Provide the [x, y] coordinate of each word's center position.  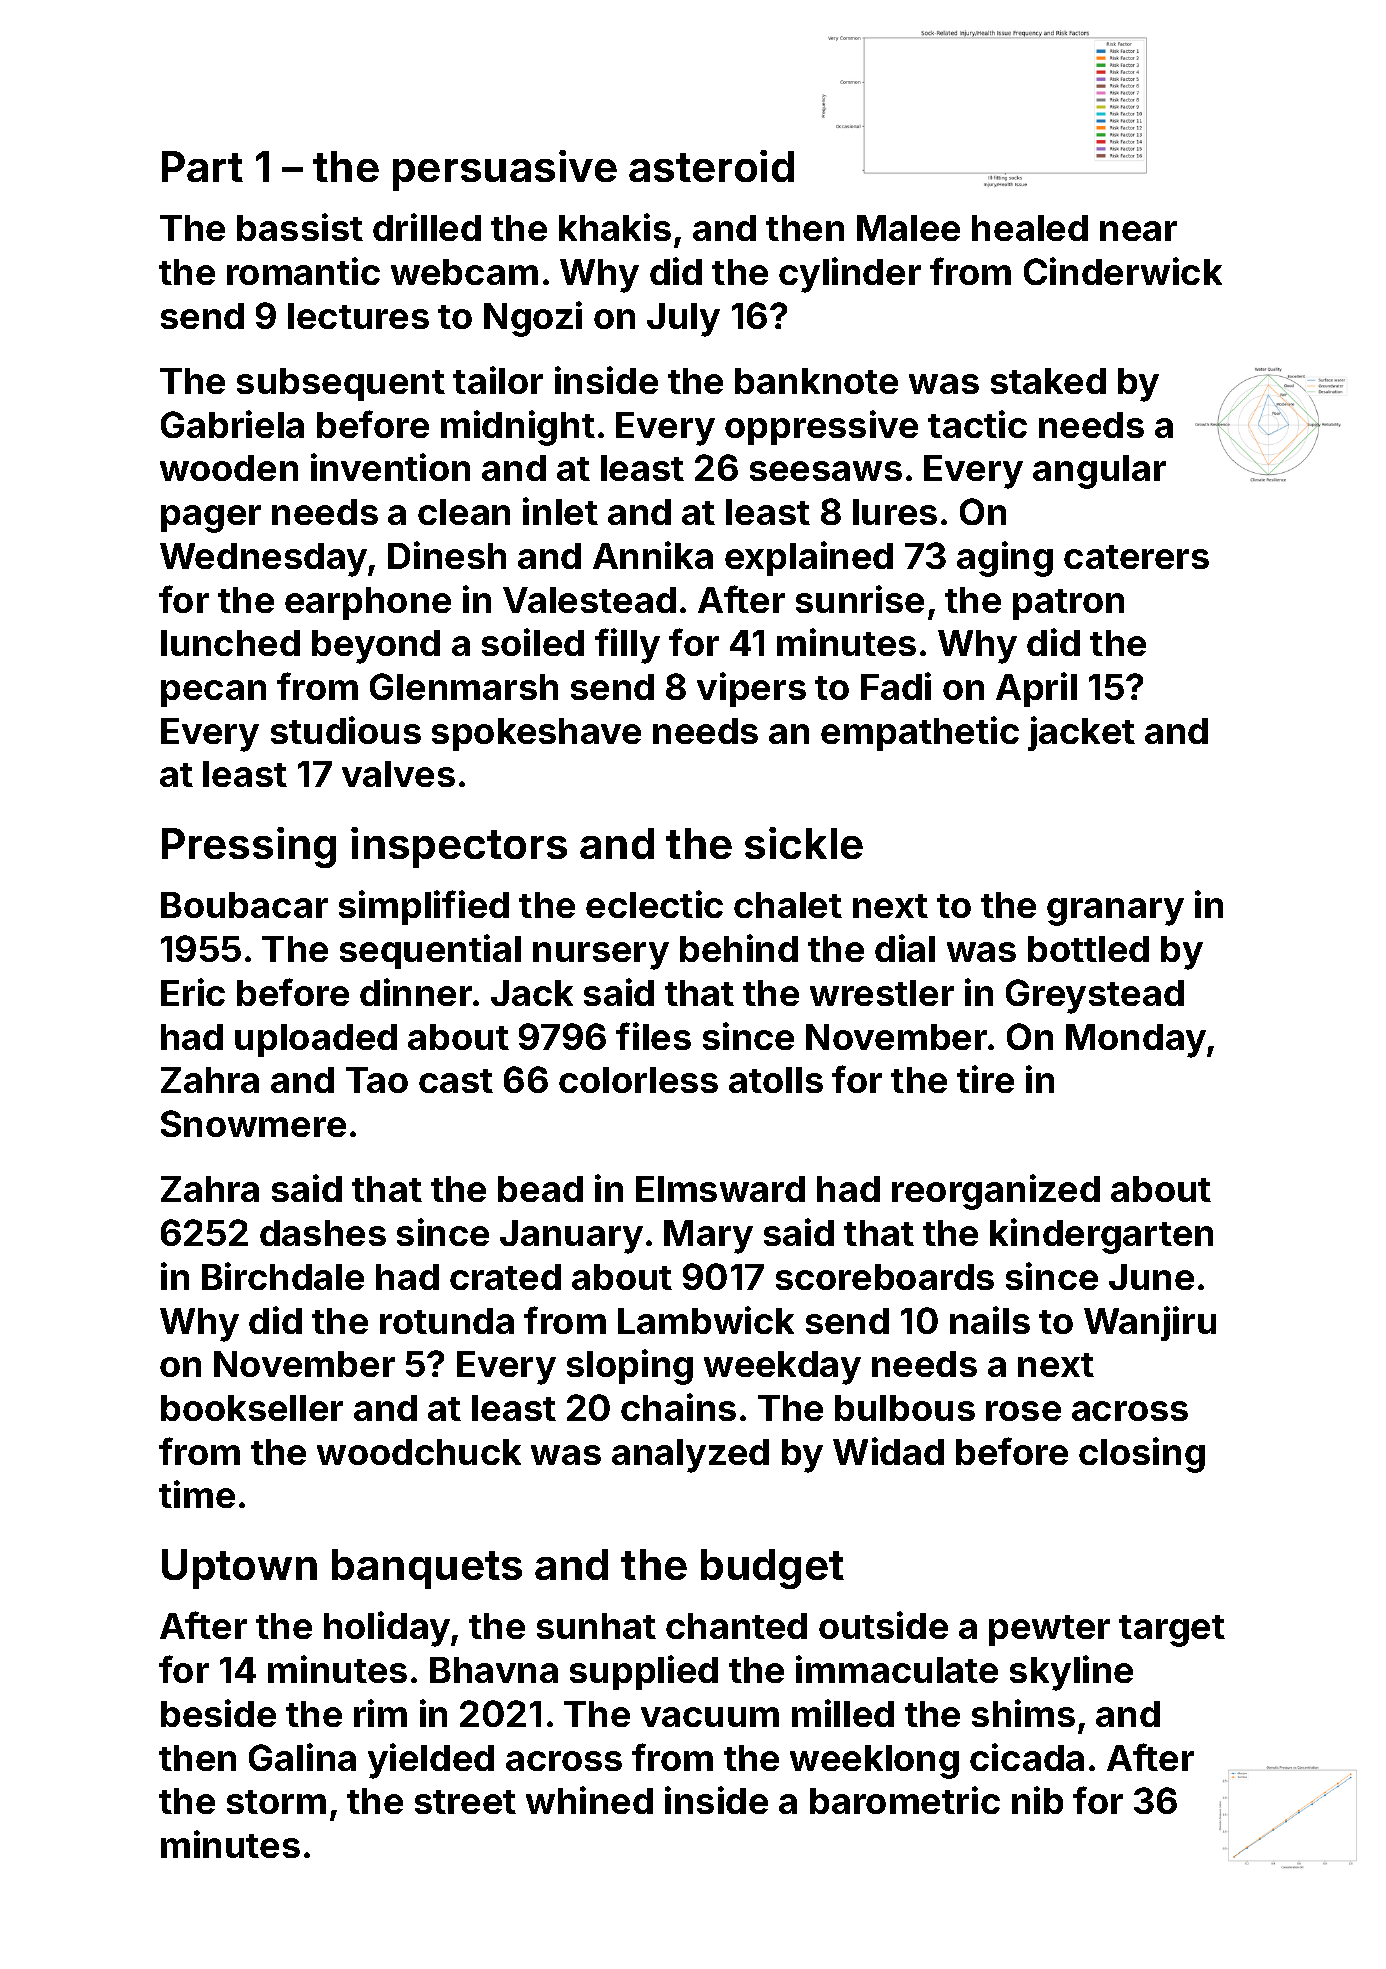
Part [202, 166]
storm [276, 1802]
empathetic [920, 733]
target [1172, 1631]
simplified [424, 907]
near [1138, 231]
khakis [615, 227]
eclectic [654, 904]
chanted [736, 1626]
